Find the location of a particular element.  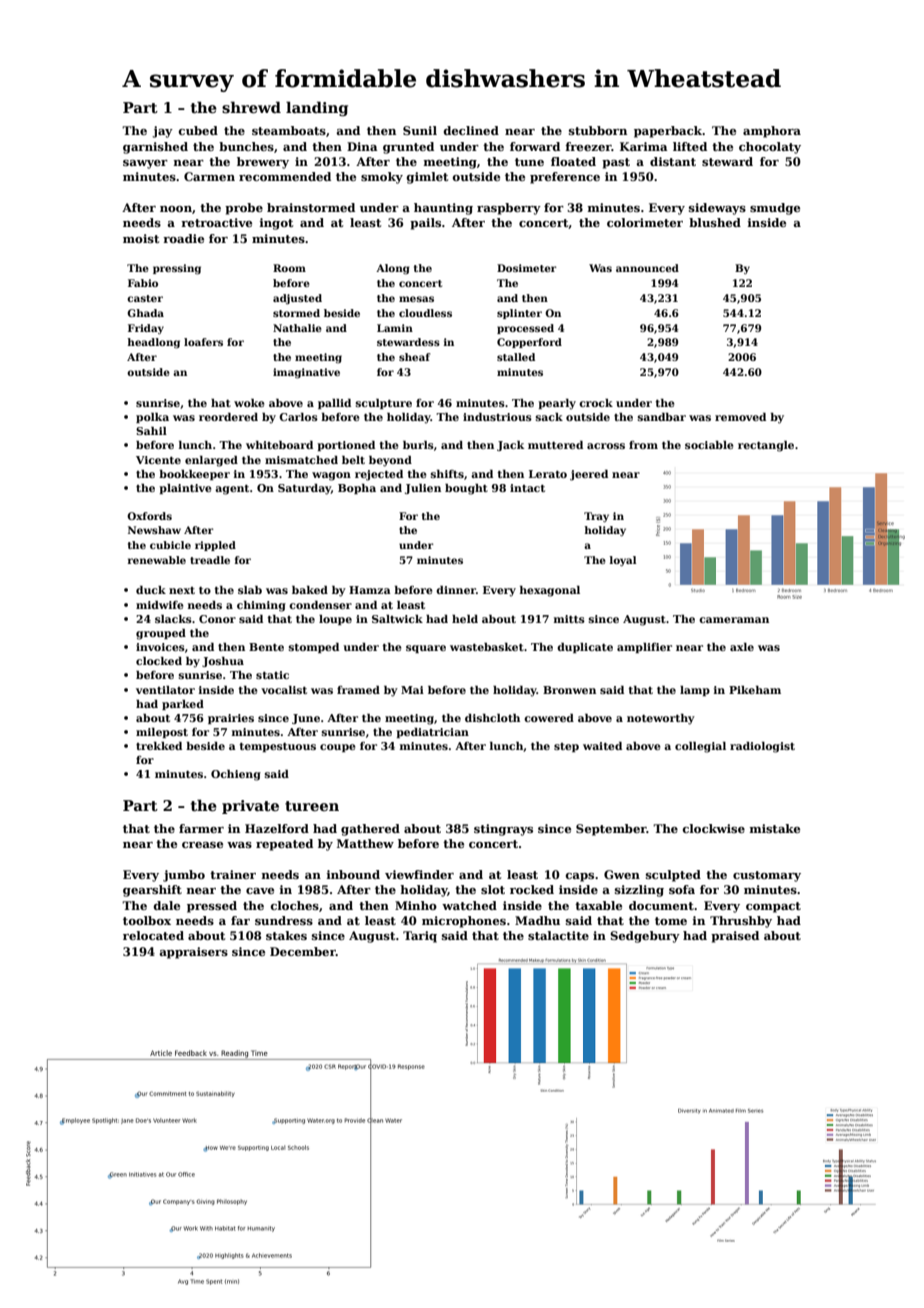

landing is located at coordinates (317, 108).
